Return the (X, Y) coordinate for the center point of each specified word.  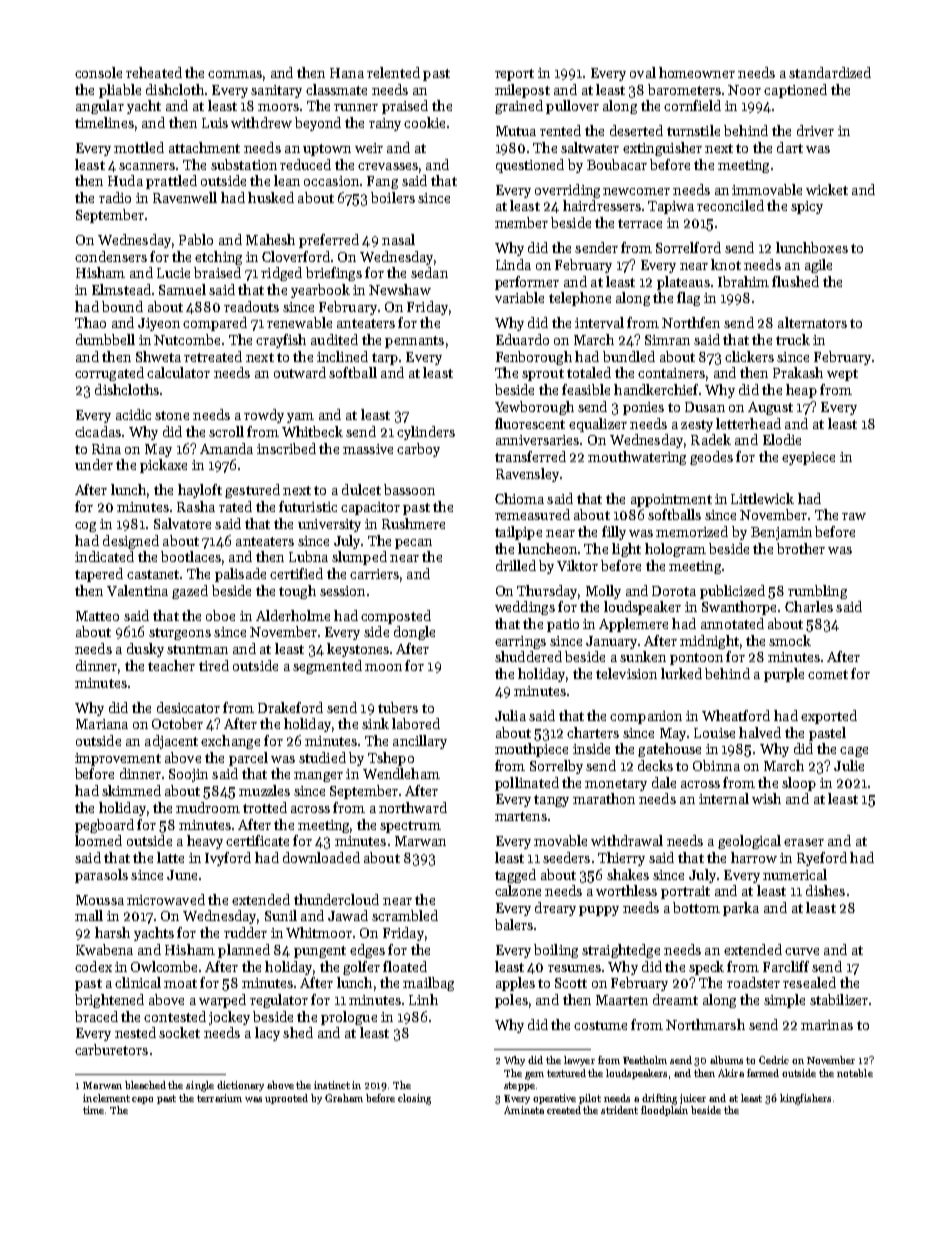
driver (815, 130)
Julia (510, 715)
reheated (154, 72)
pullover (572, 107)
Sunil (281, 915)
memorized (692, 531)
